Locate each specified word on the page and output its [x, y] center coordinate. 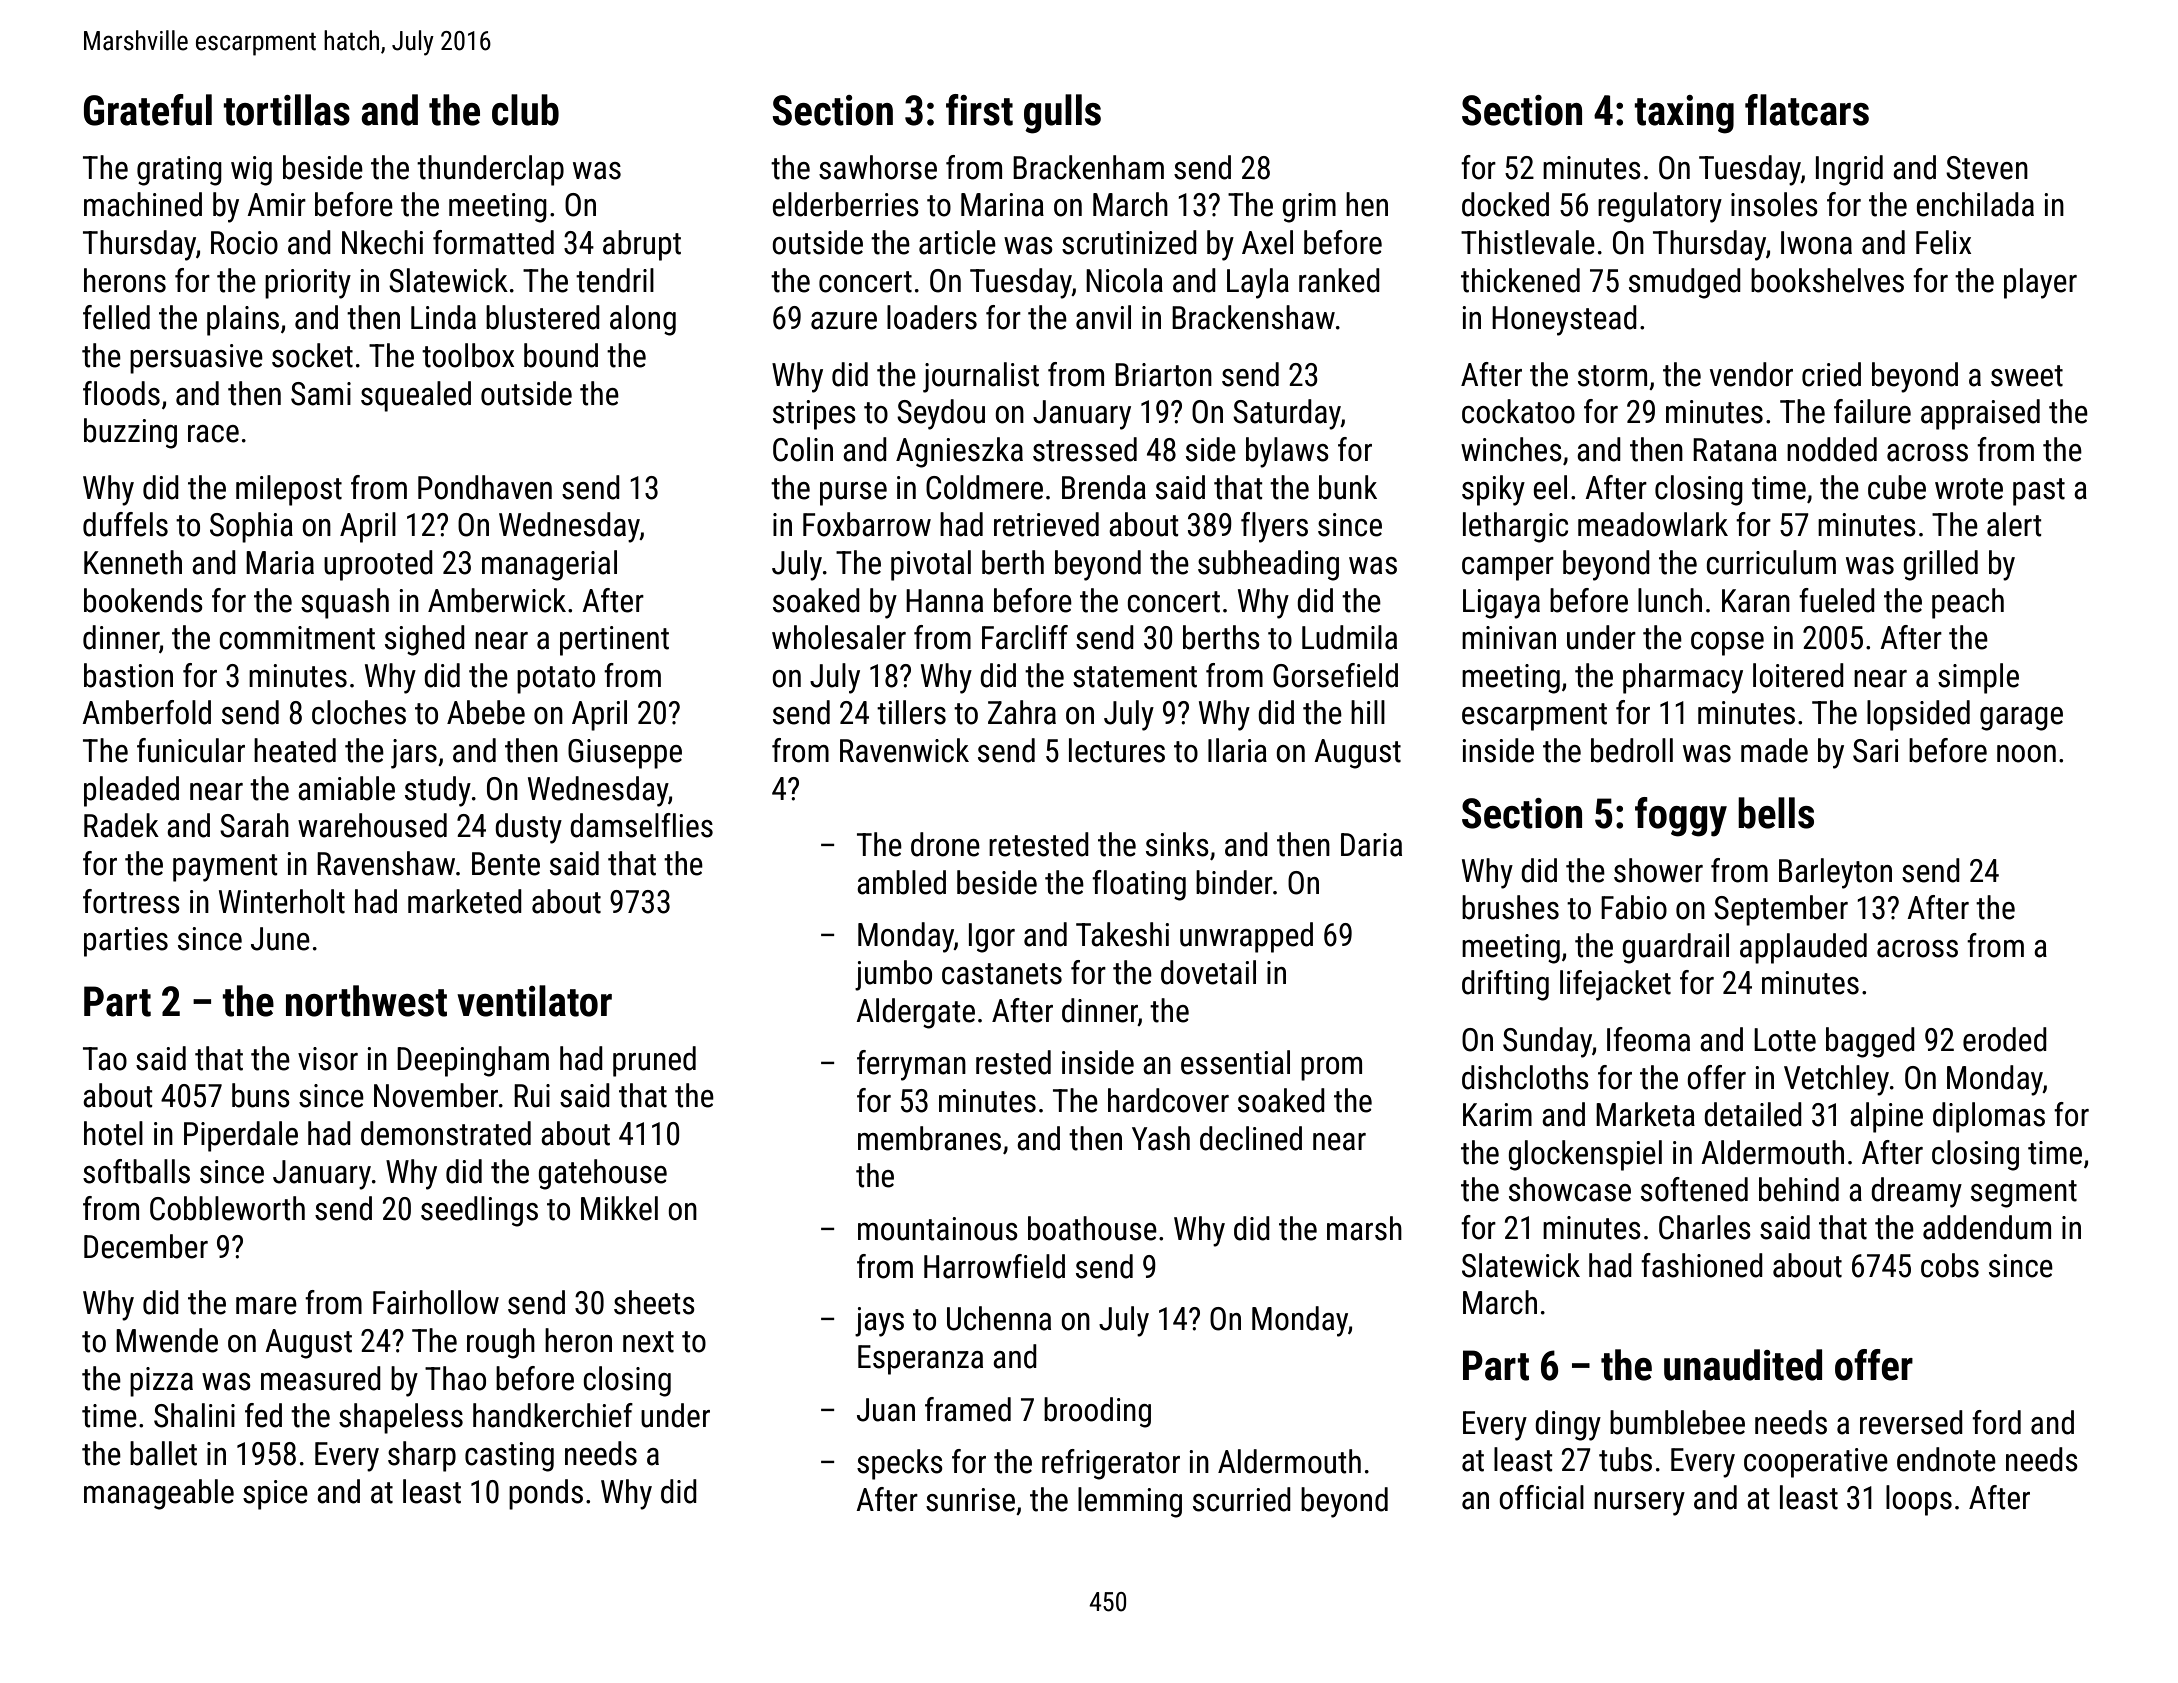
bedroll [1632, 750]
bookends [143, 600]
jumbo [893, 975]
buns [261, 1095]
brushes [1510, 907]
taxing [1684, 114]
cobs [1950, 1265]
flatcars [1807, 110]
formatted [493, 242]
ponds [546, 1494]
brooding [1097, 1412]
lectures [1117, 750]
